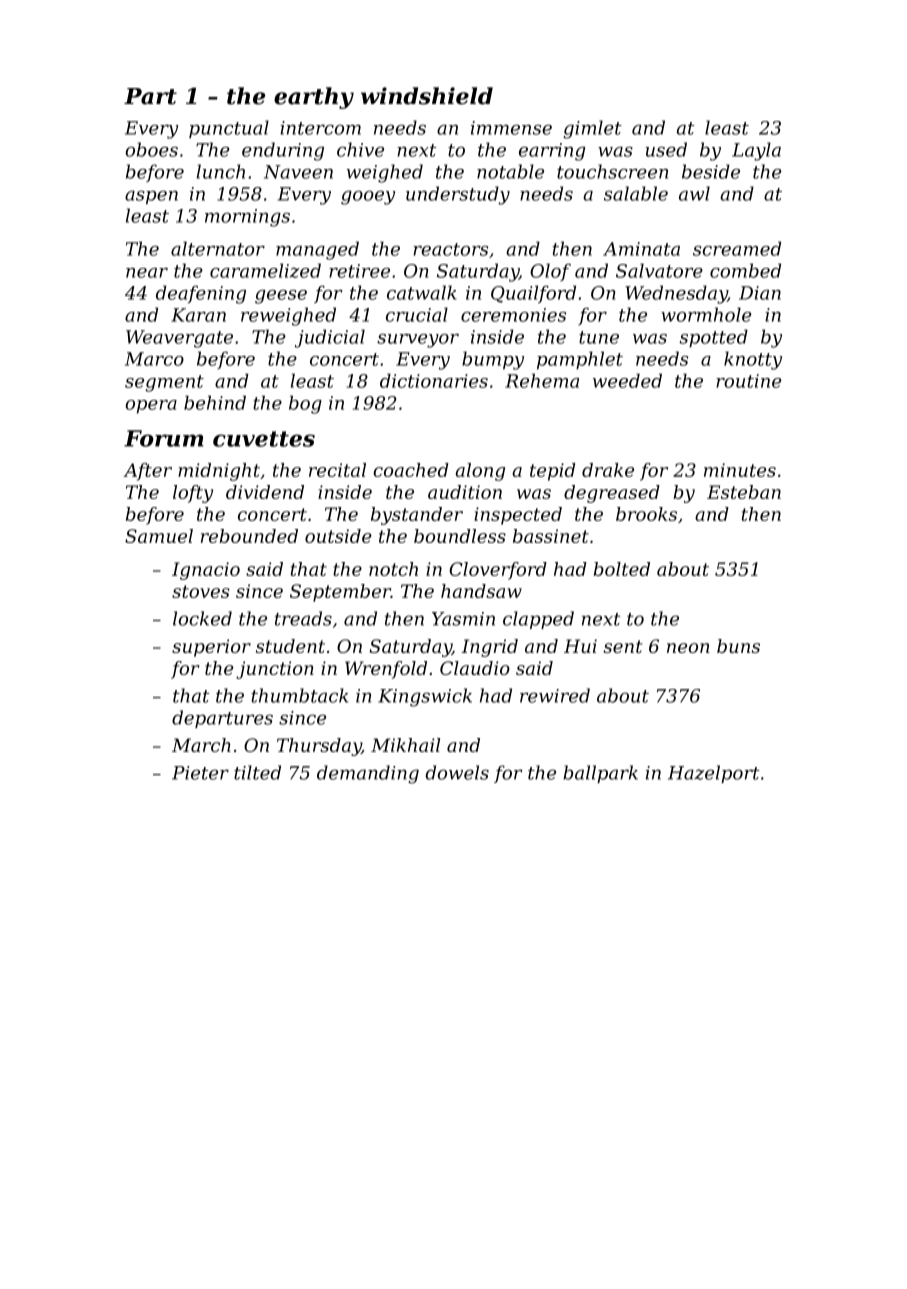  What do you see at coordinates (257, 772) in the screenshot?
I see `tilted` at bounding box center [257, 772].
